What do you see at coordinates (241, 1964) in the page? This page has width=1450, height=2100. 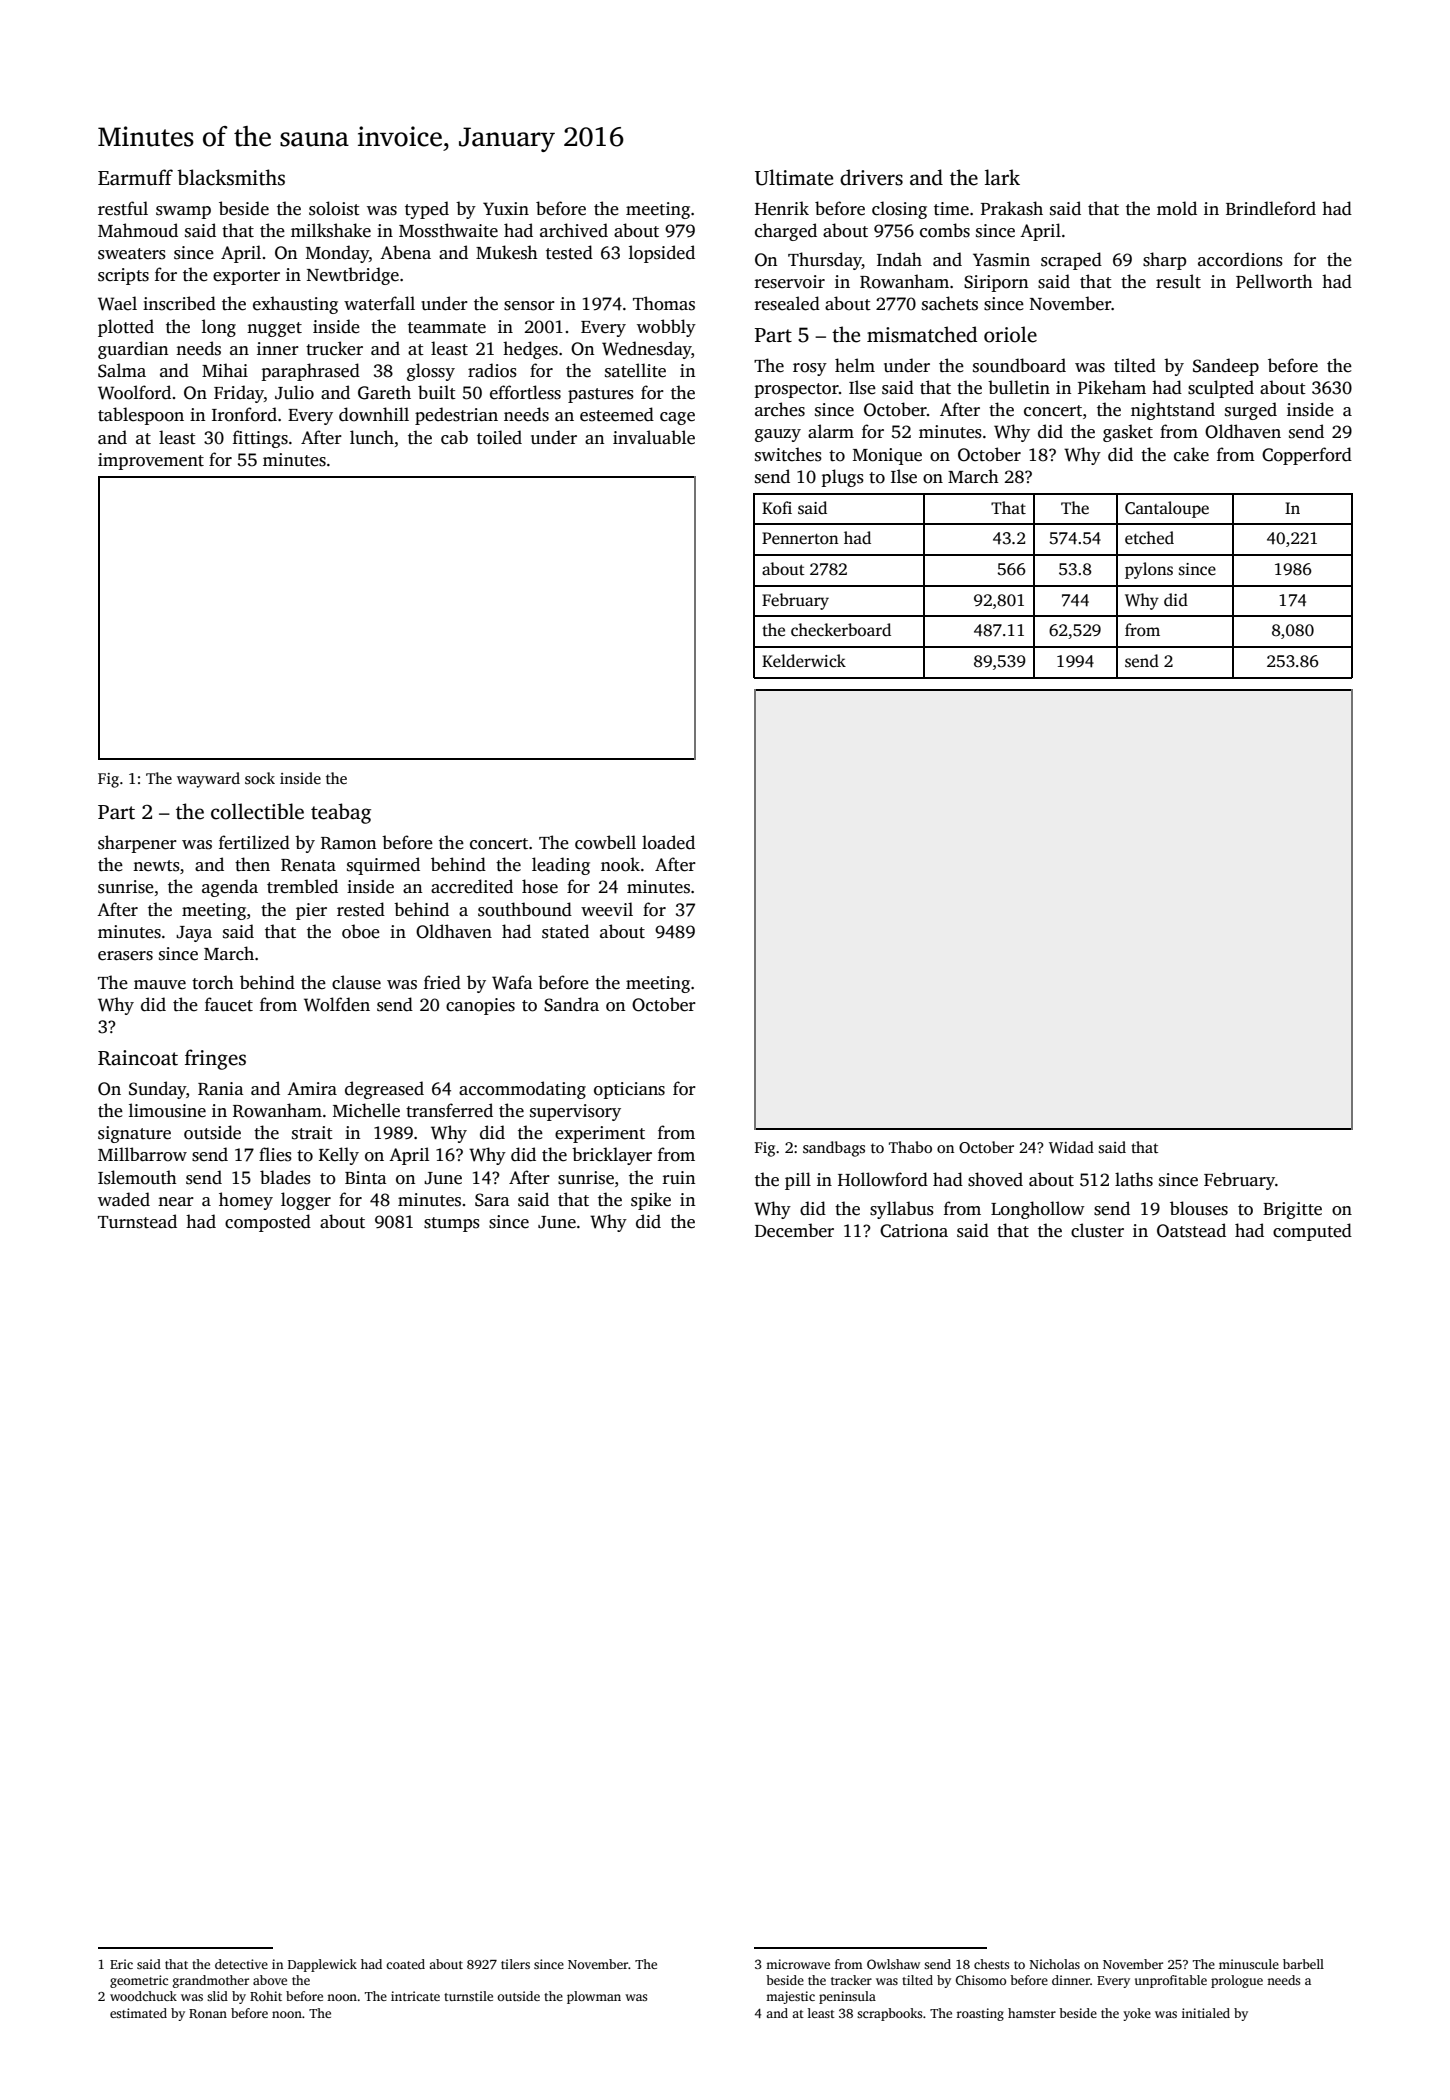 I see `detective` at bounding box center [241, 1964].
